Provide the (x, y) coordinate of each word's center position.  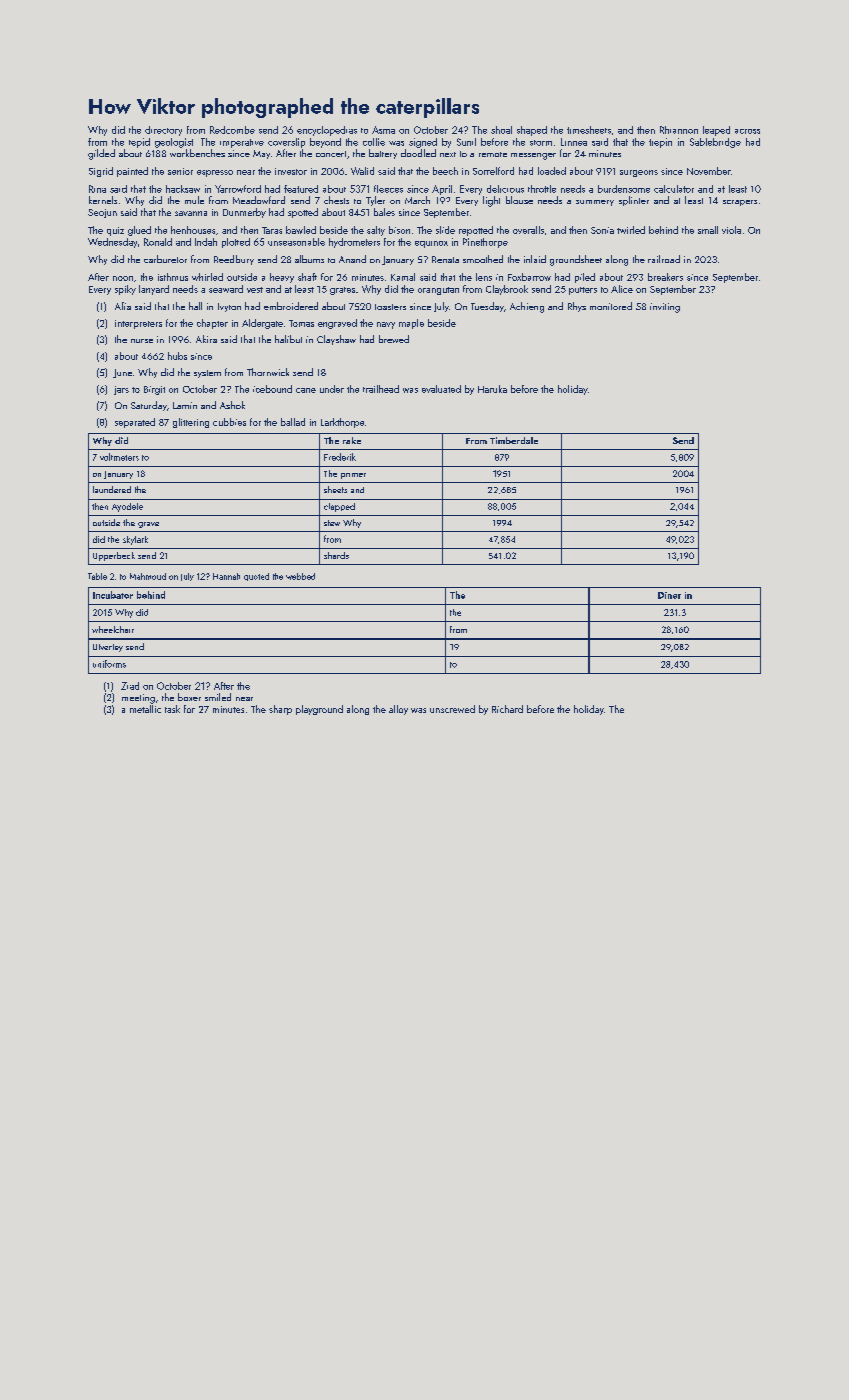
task (172, 709)
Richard (507, 709)
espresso (215, 173)
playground (319, 710)
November (709, 171)
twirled (631, 230)
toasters (390, 307)
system (207, 374)
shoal (501, 130)
